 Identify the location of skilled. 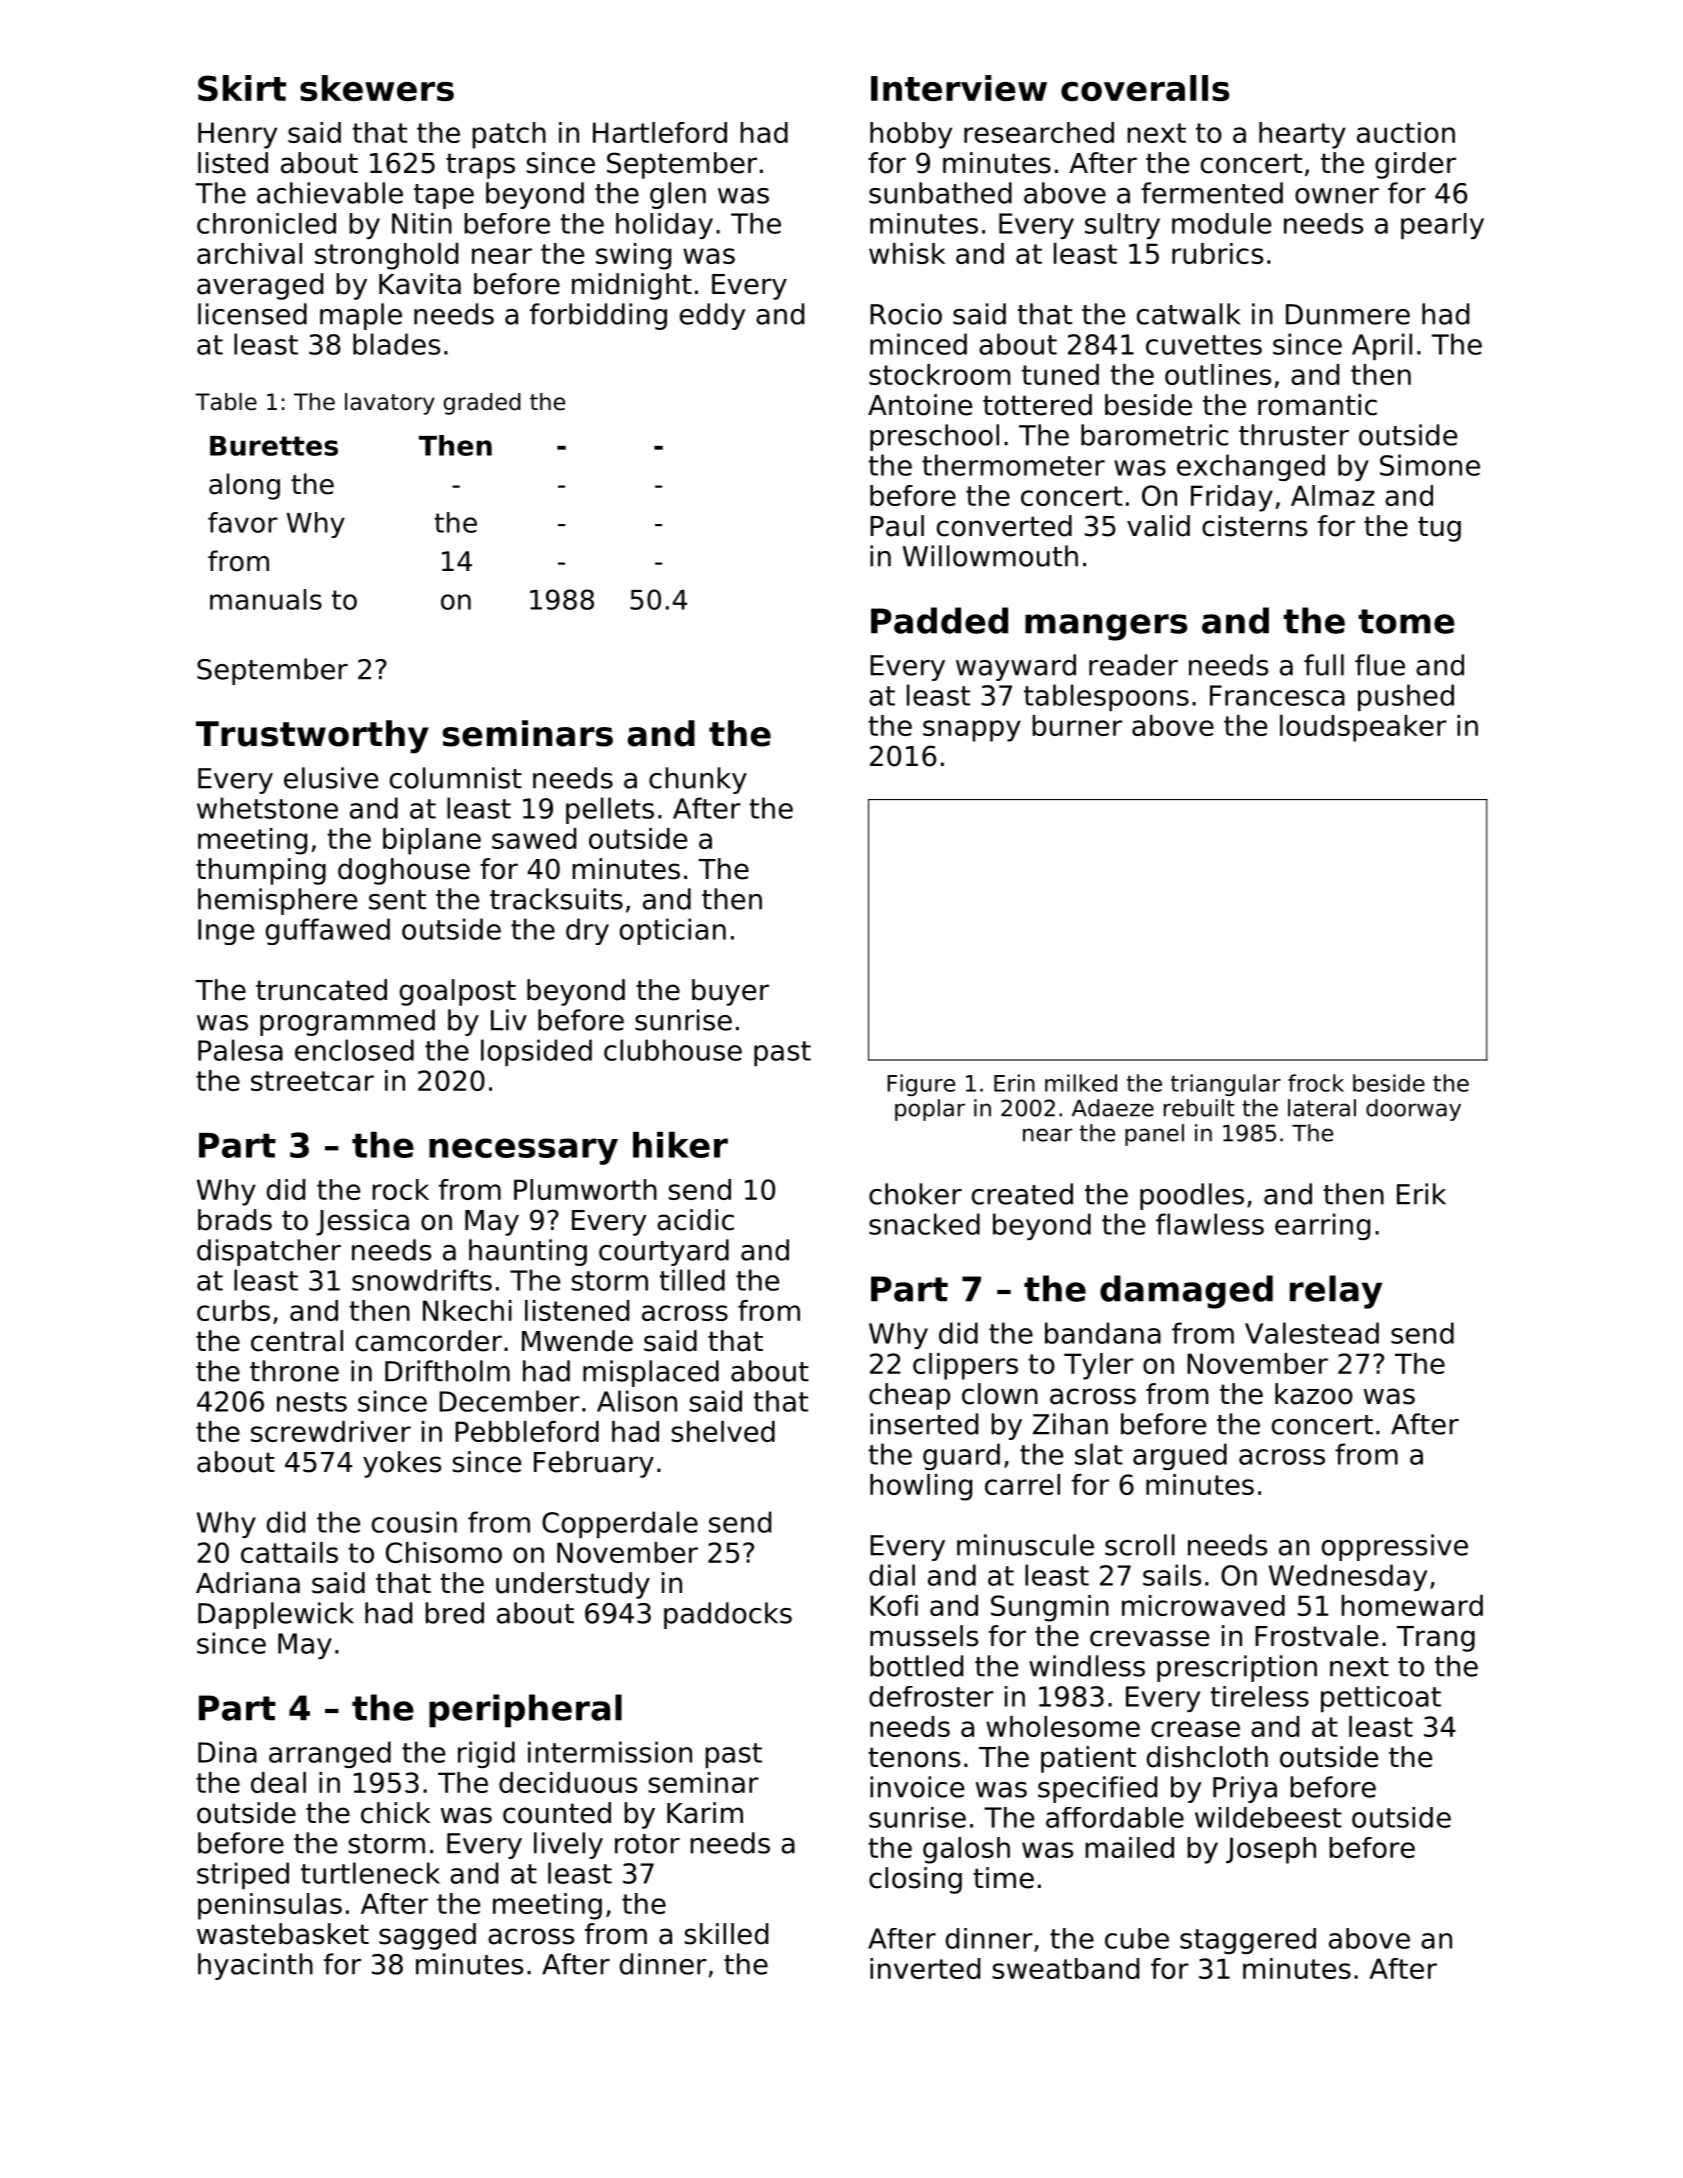
(726, 1934).
